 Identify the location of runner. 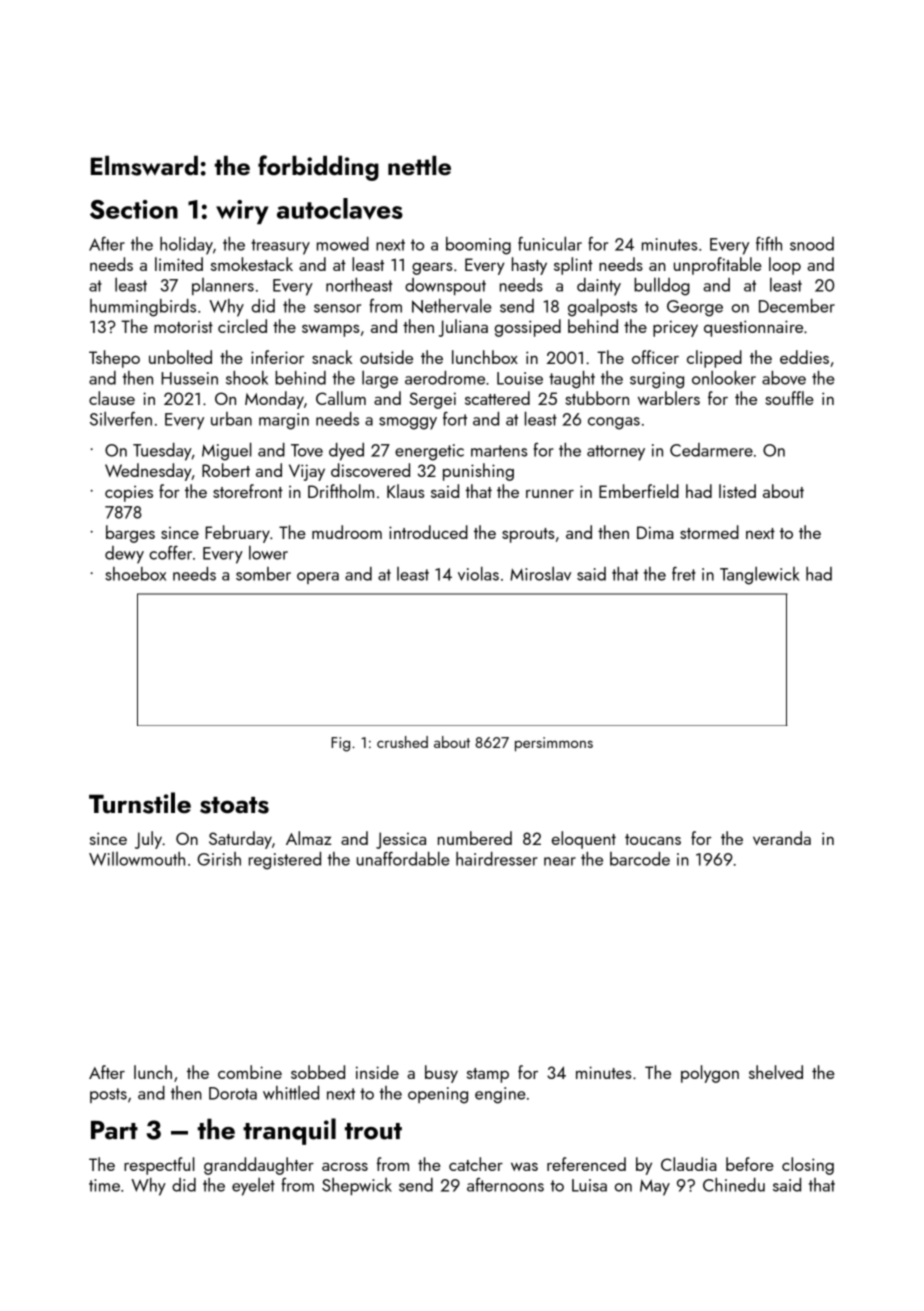
(550, 493).
